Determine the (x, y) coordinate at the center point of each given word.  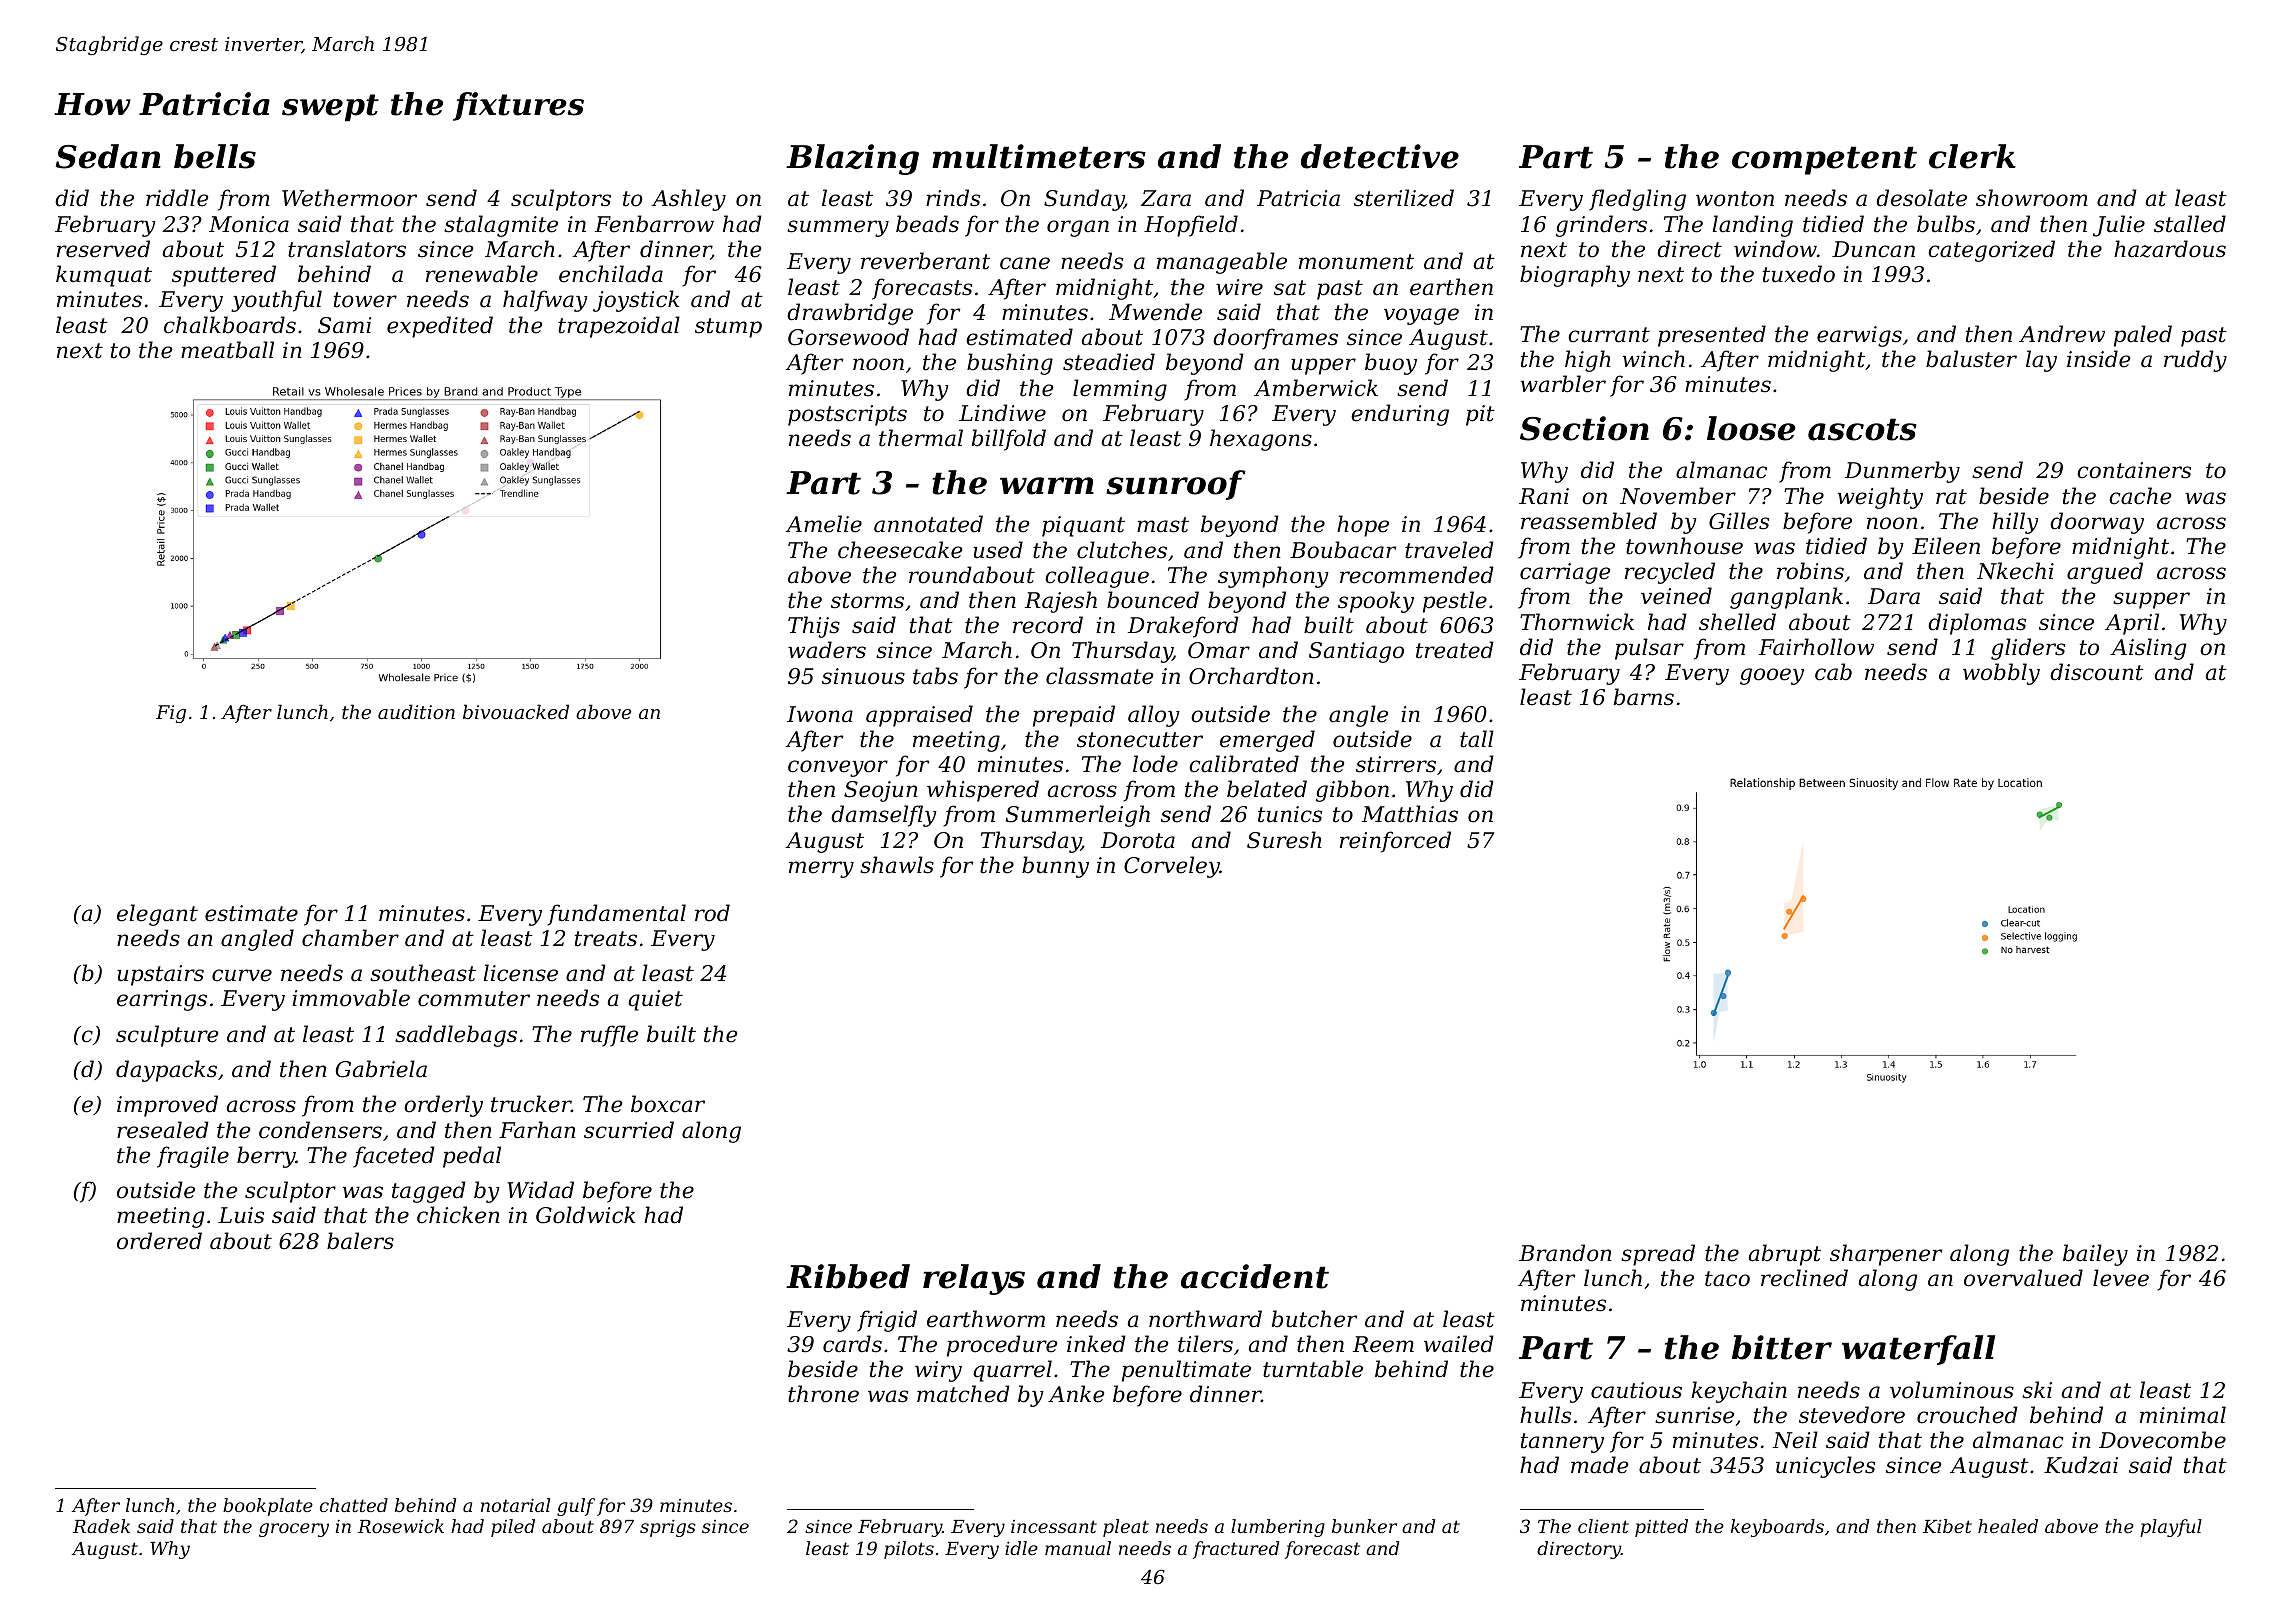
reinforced (1395, 842)
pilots (909, 1550)
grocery (294, 1530)
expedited (440, 327)
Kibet (1947, 1526)
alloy (1154, 716)
